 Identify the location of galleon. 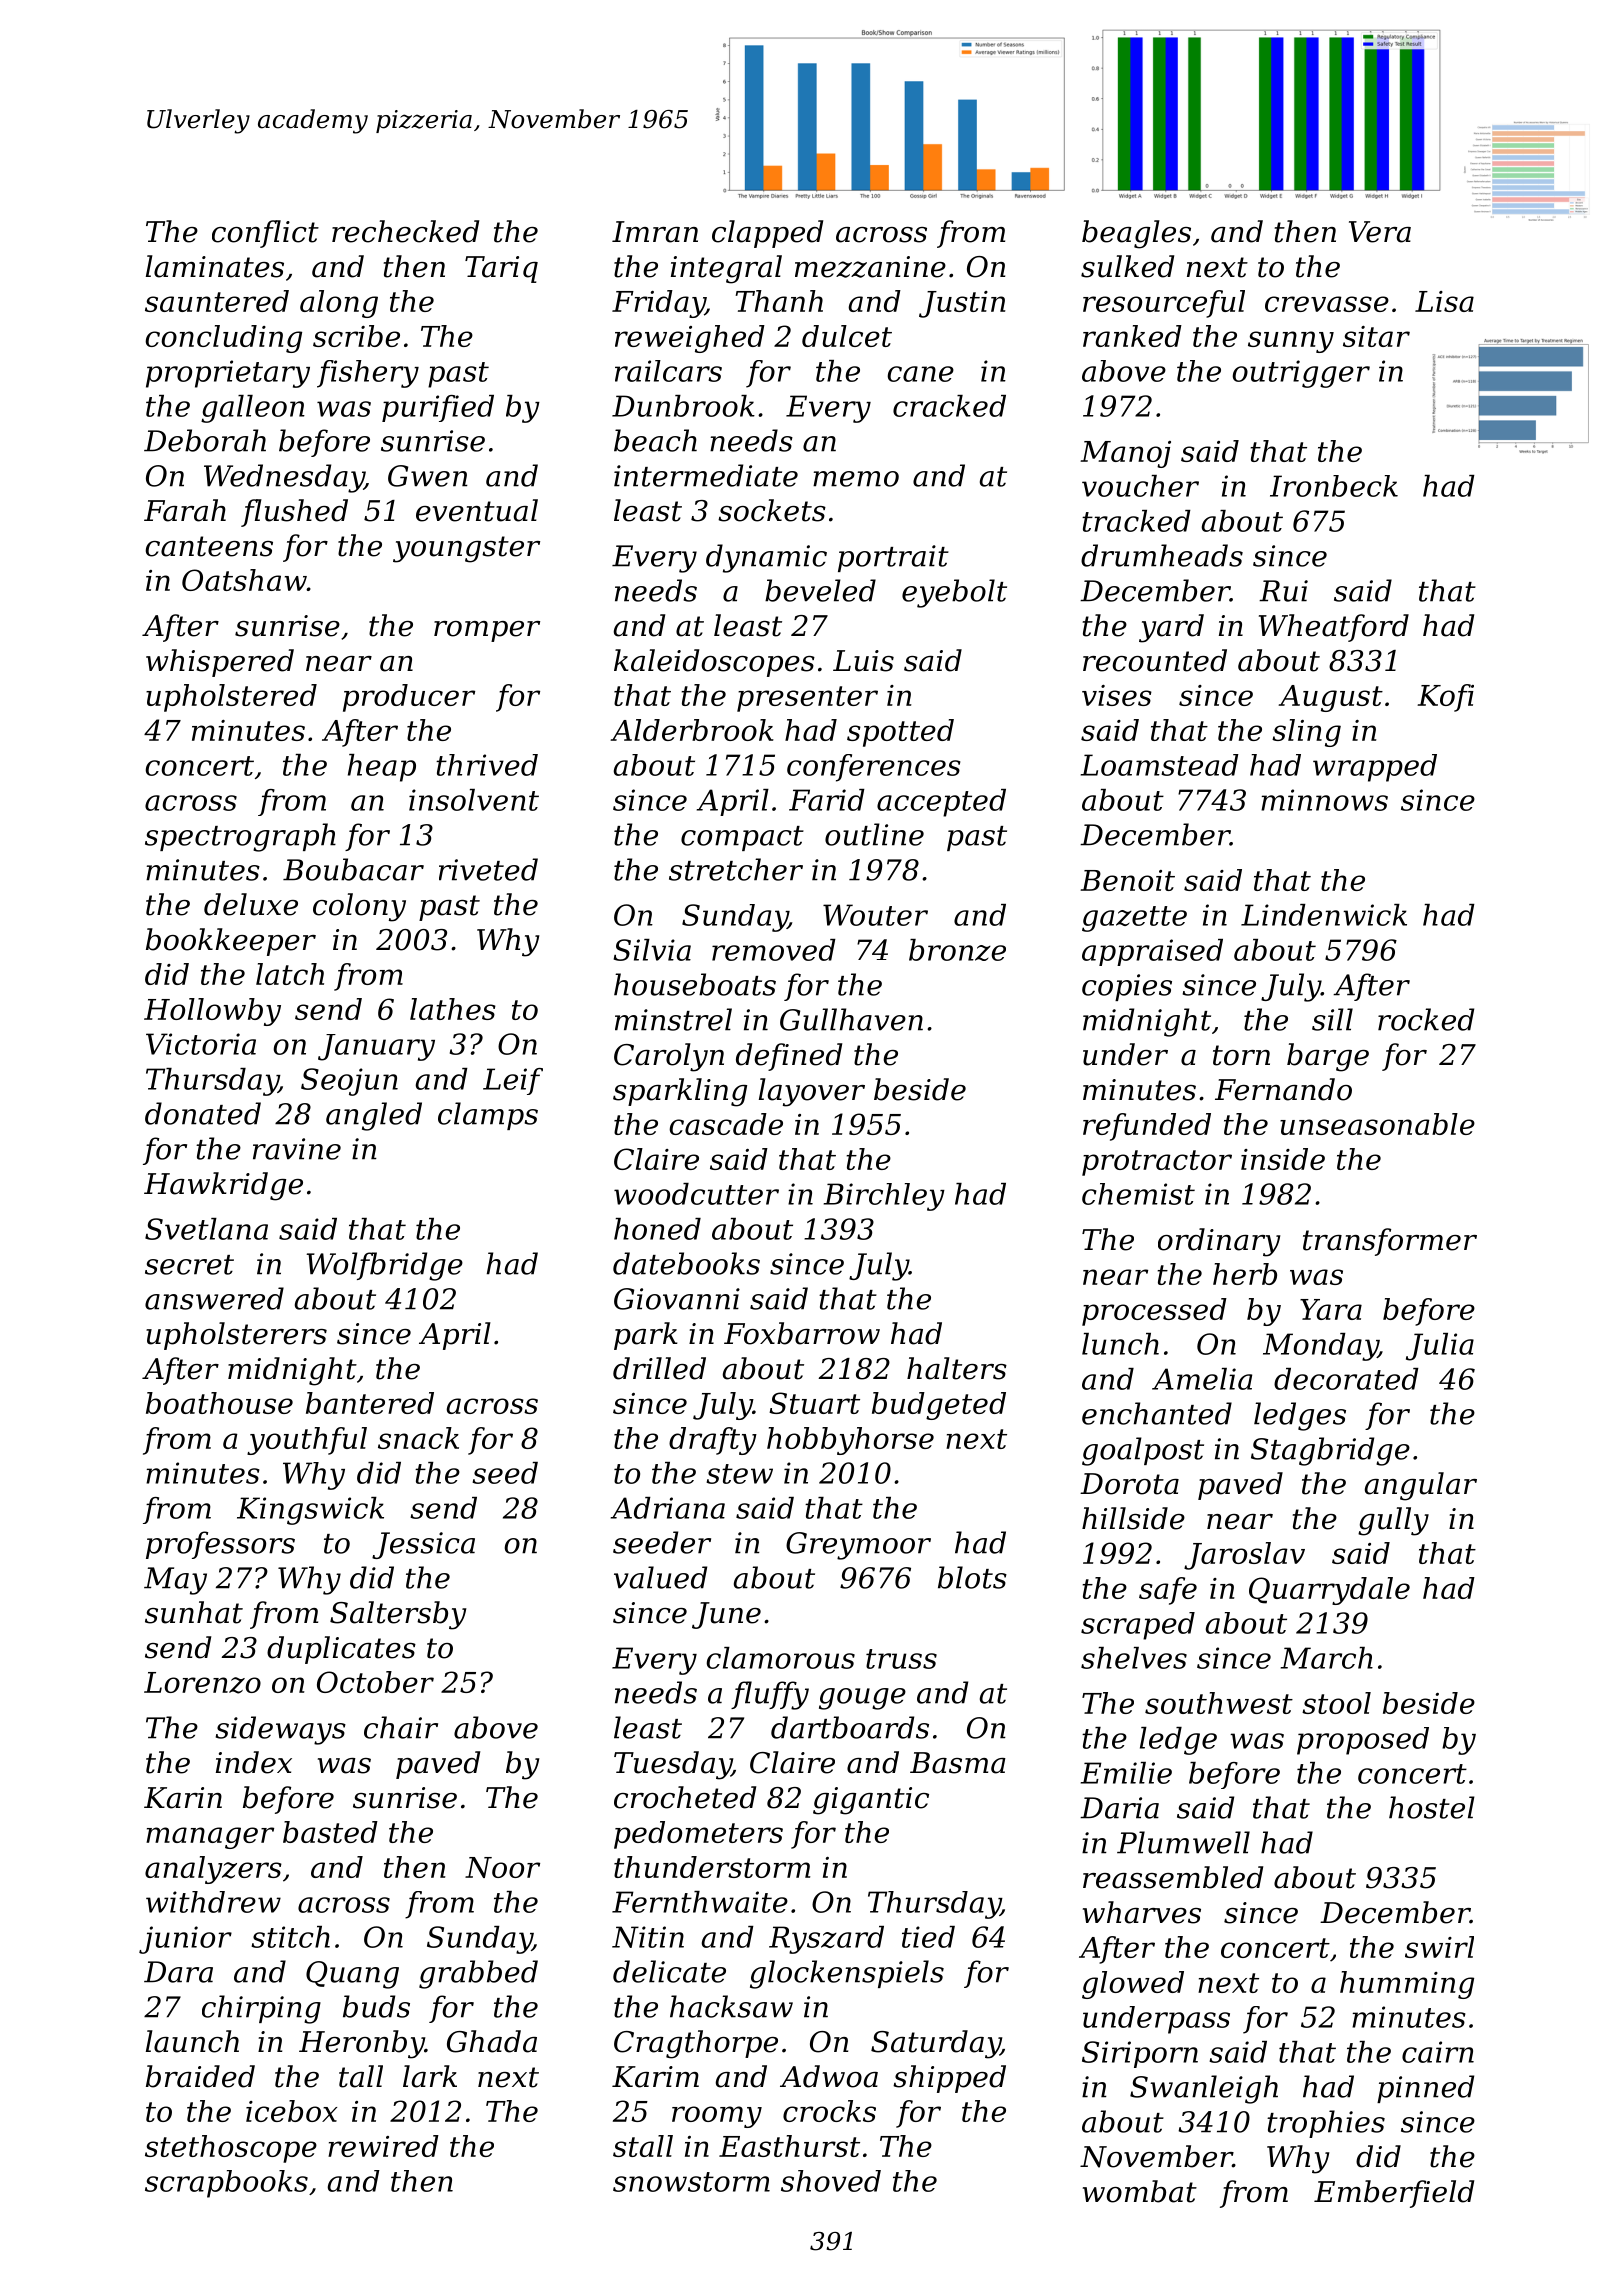
(253, 409).
